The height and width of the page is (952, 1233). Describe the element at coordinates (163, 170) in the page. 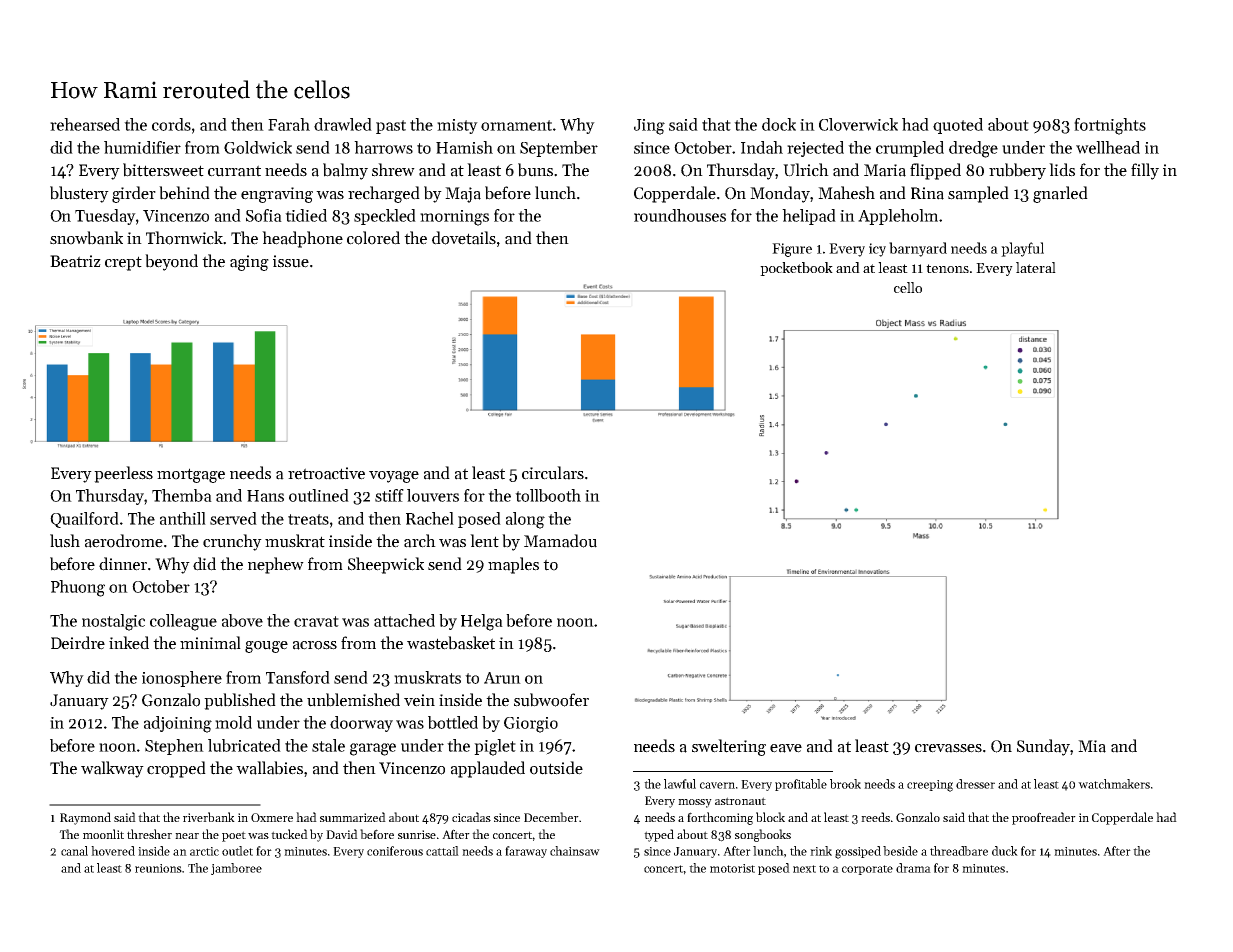

I see `bittersweet` at that location.
